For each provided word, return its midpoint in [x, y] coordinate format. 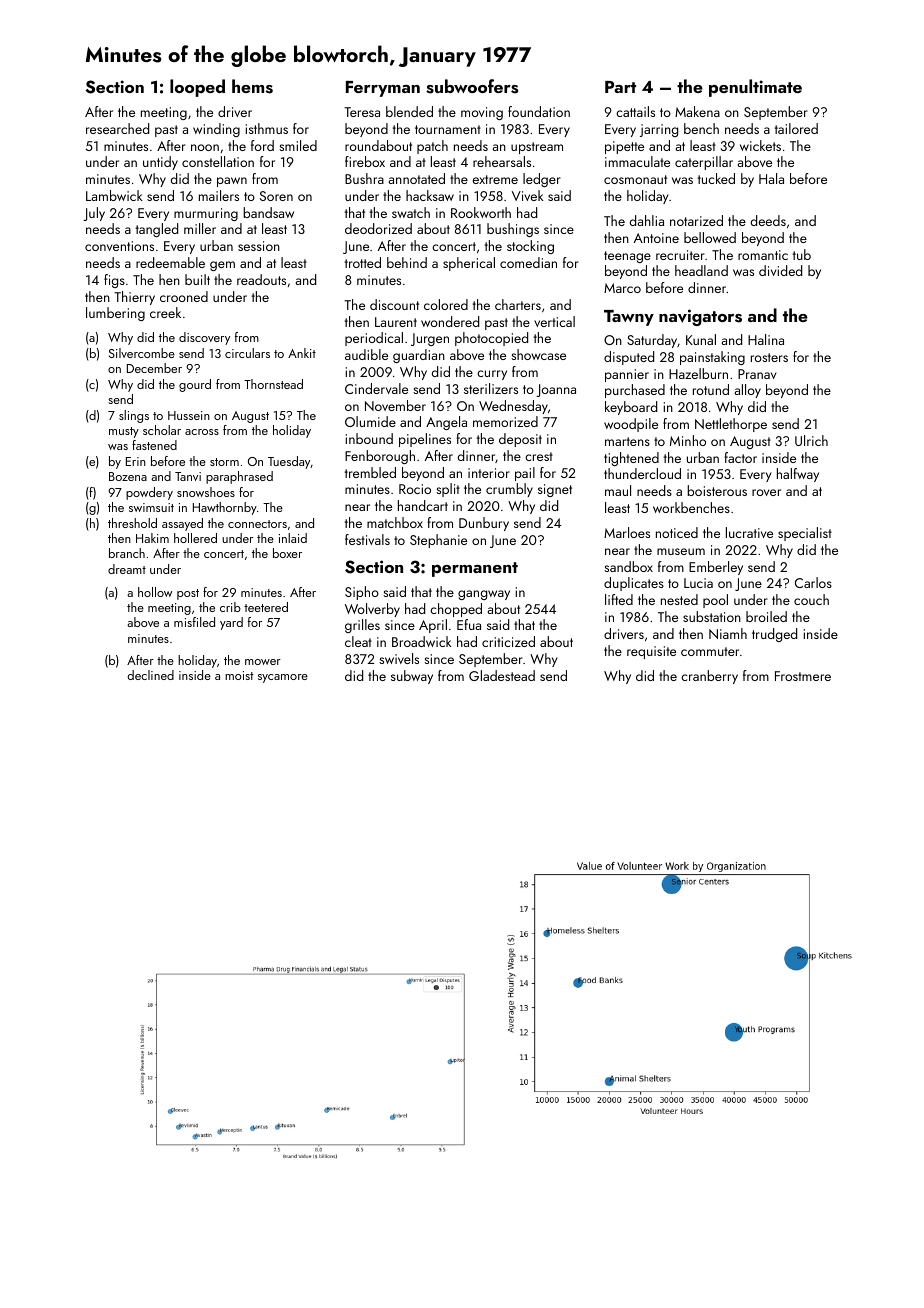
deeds [768, 220]
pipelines [425, 440]
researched [117, 128]
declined [151, 675]
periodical [374, 339]
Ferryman [383, 89]
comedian [528, 262]
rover [766, 492]
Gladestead [502, 675]
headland [701, 270]
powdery [149, 493]
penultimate [755, 88]
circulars [247, 353]
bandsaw [268, 212]
